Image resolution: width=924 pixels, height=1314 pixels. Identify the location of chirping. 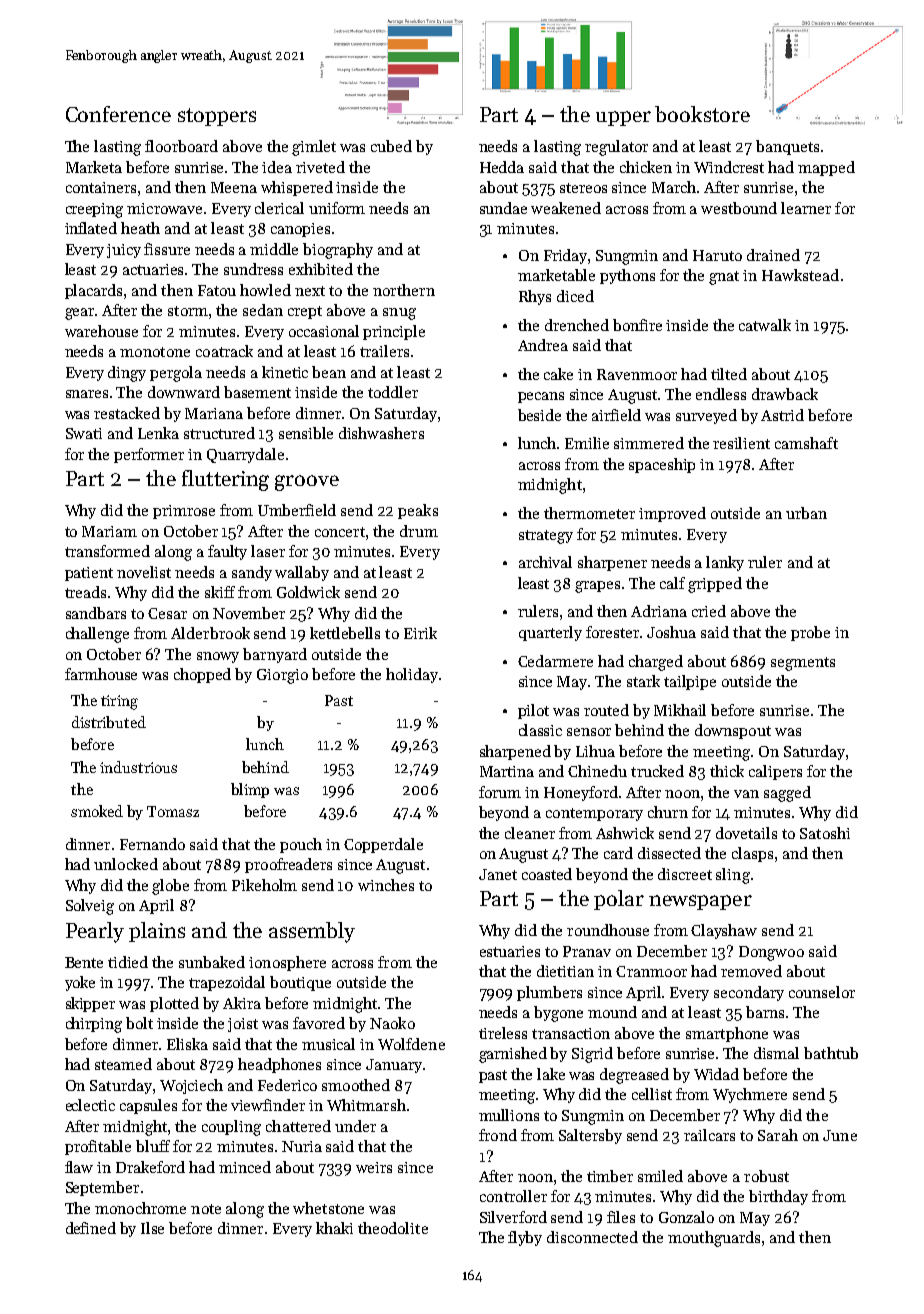
(94, 1025).
